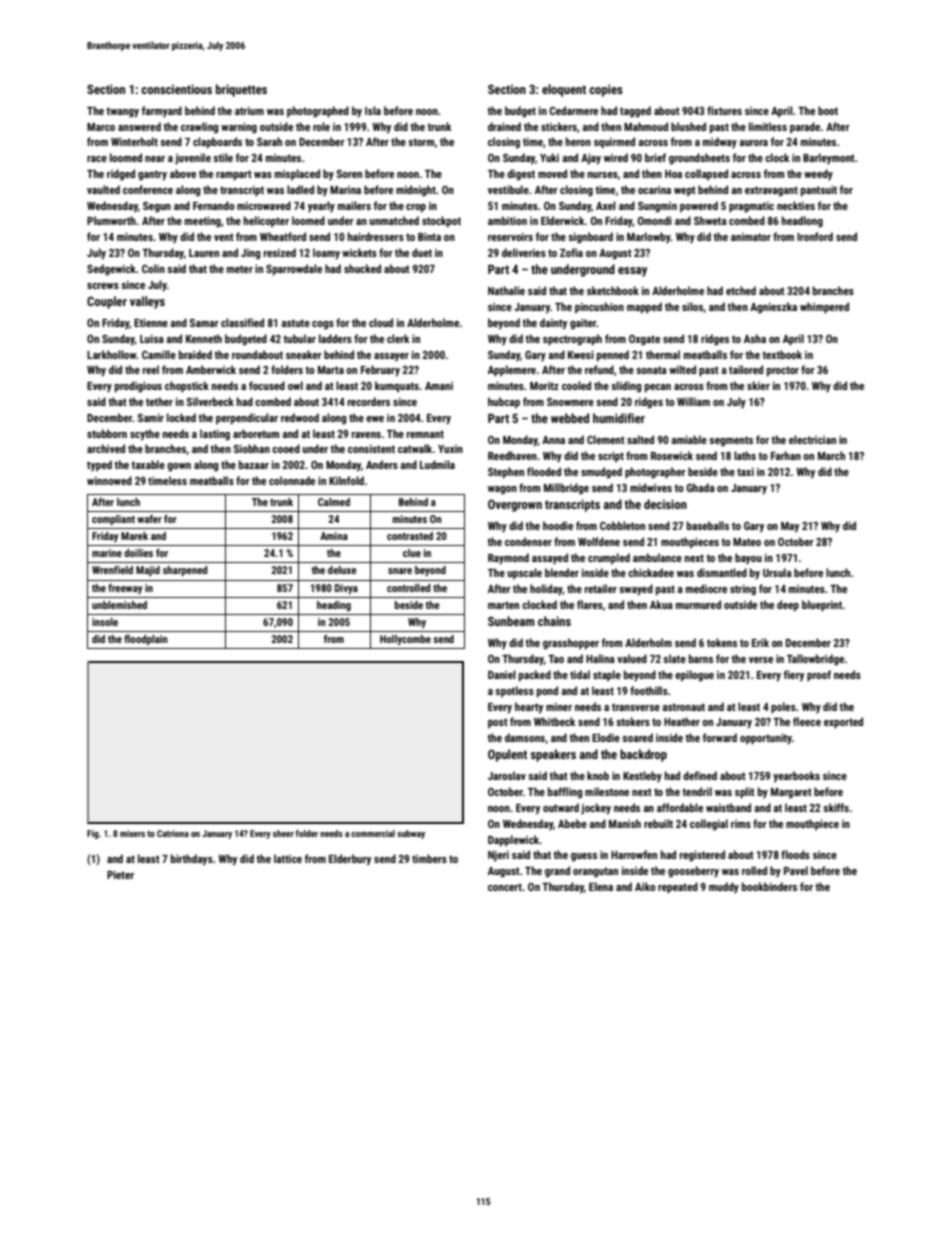 The width and height of the image is (952, 1233). I want to click on Barleymont, so click(829, 158).
